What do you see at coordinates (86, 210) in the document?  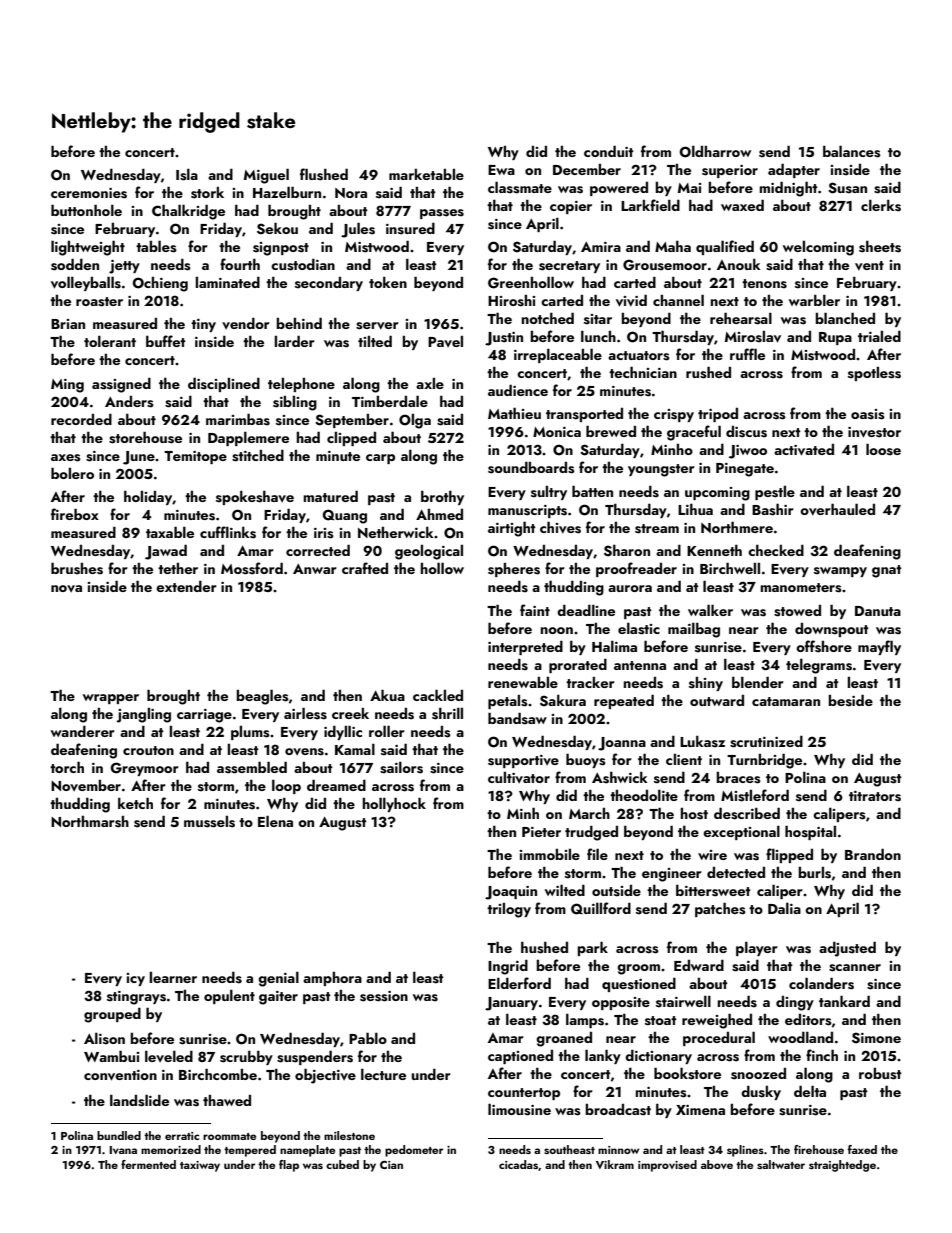 I see `buttonhole` at bounding box center [86, 210].
